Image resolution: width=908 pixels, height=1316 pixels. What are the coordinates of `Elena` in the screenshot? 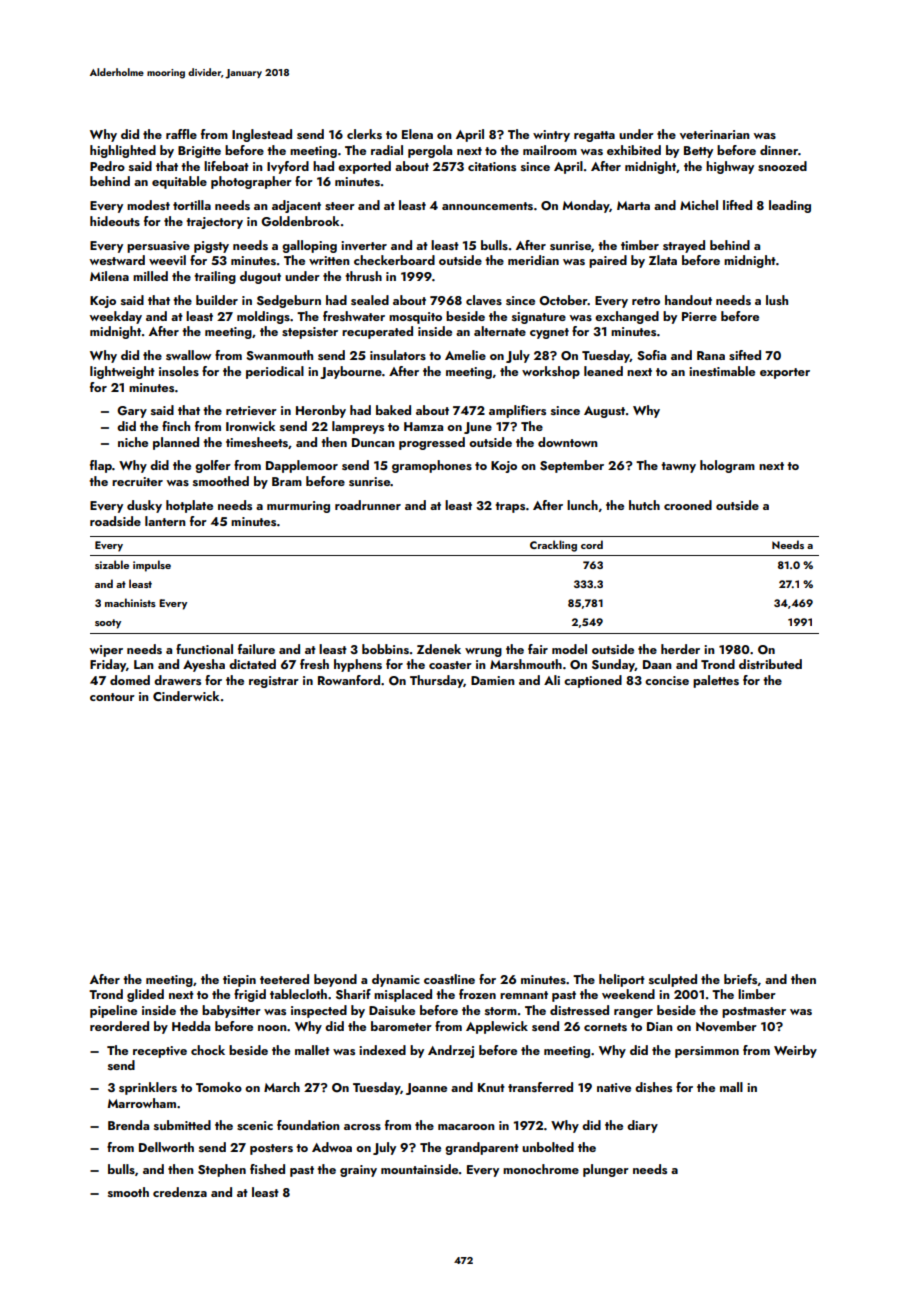 It's located at (417, 134).
